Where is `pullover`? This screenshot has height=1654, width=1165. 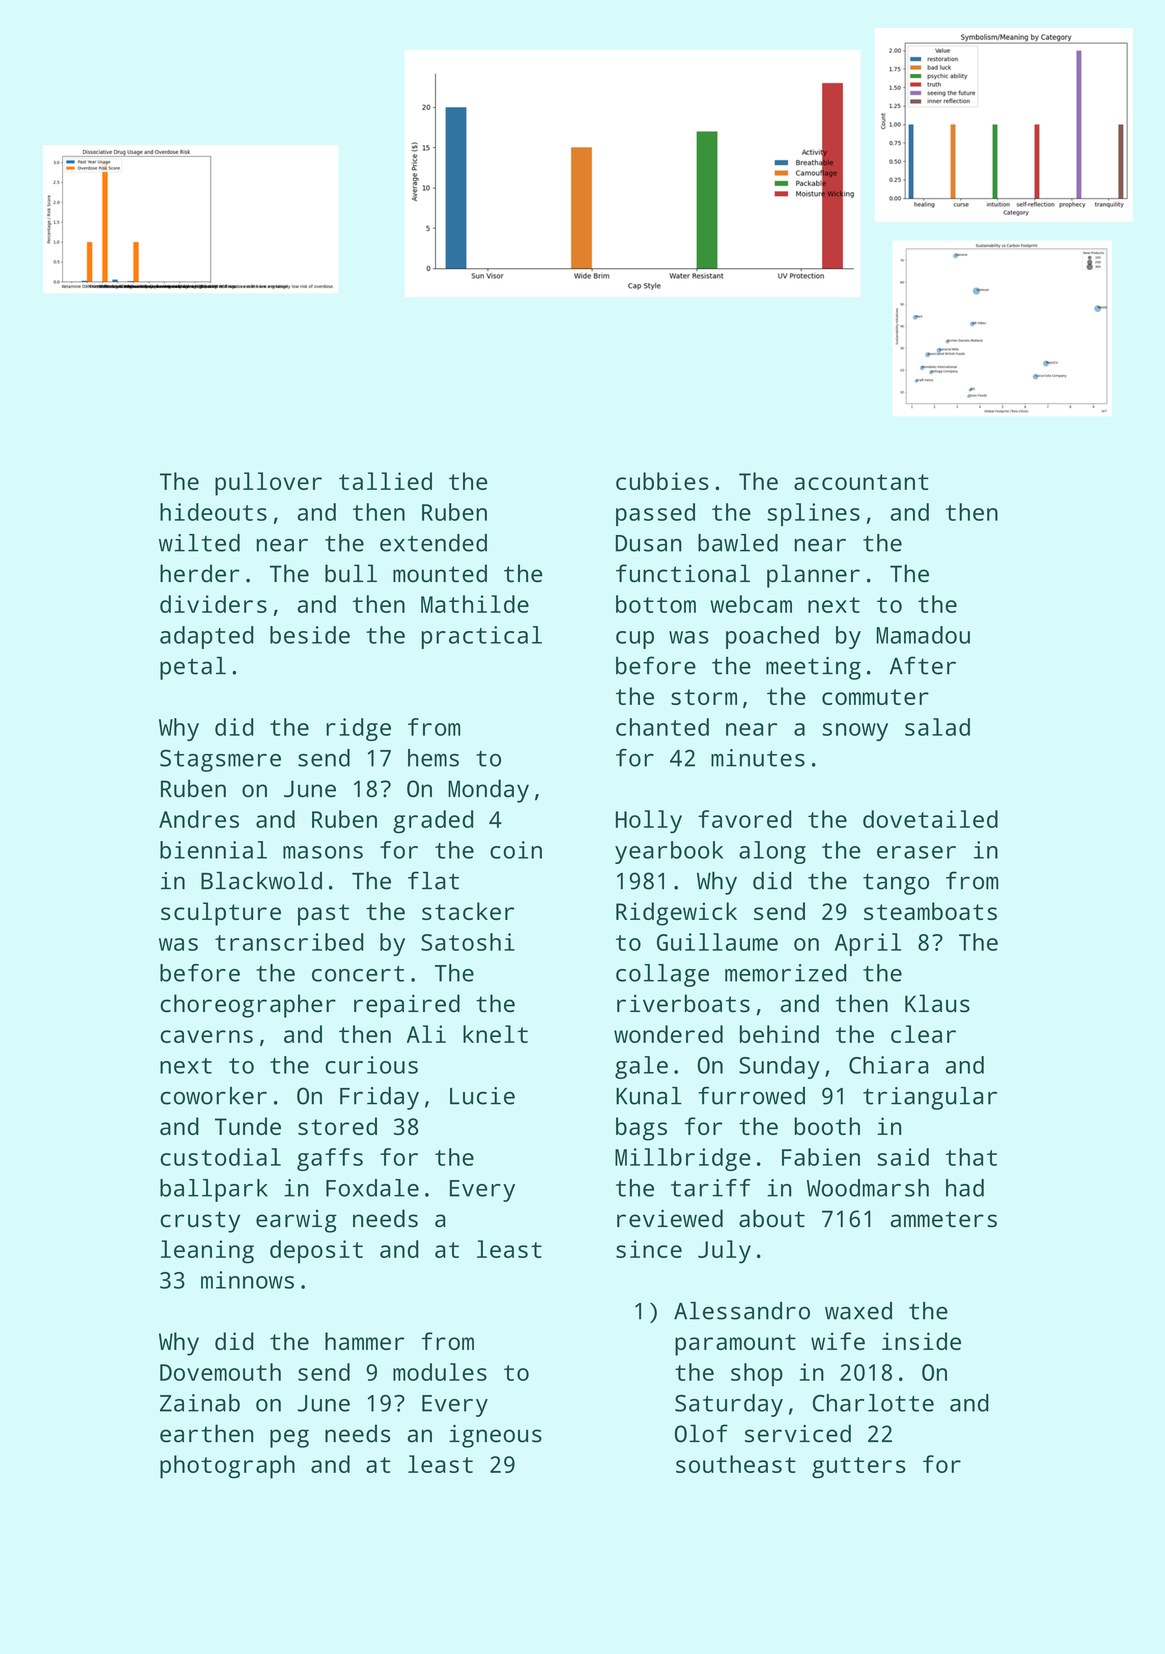 pullover is located at coordinates (268, 484).
